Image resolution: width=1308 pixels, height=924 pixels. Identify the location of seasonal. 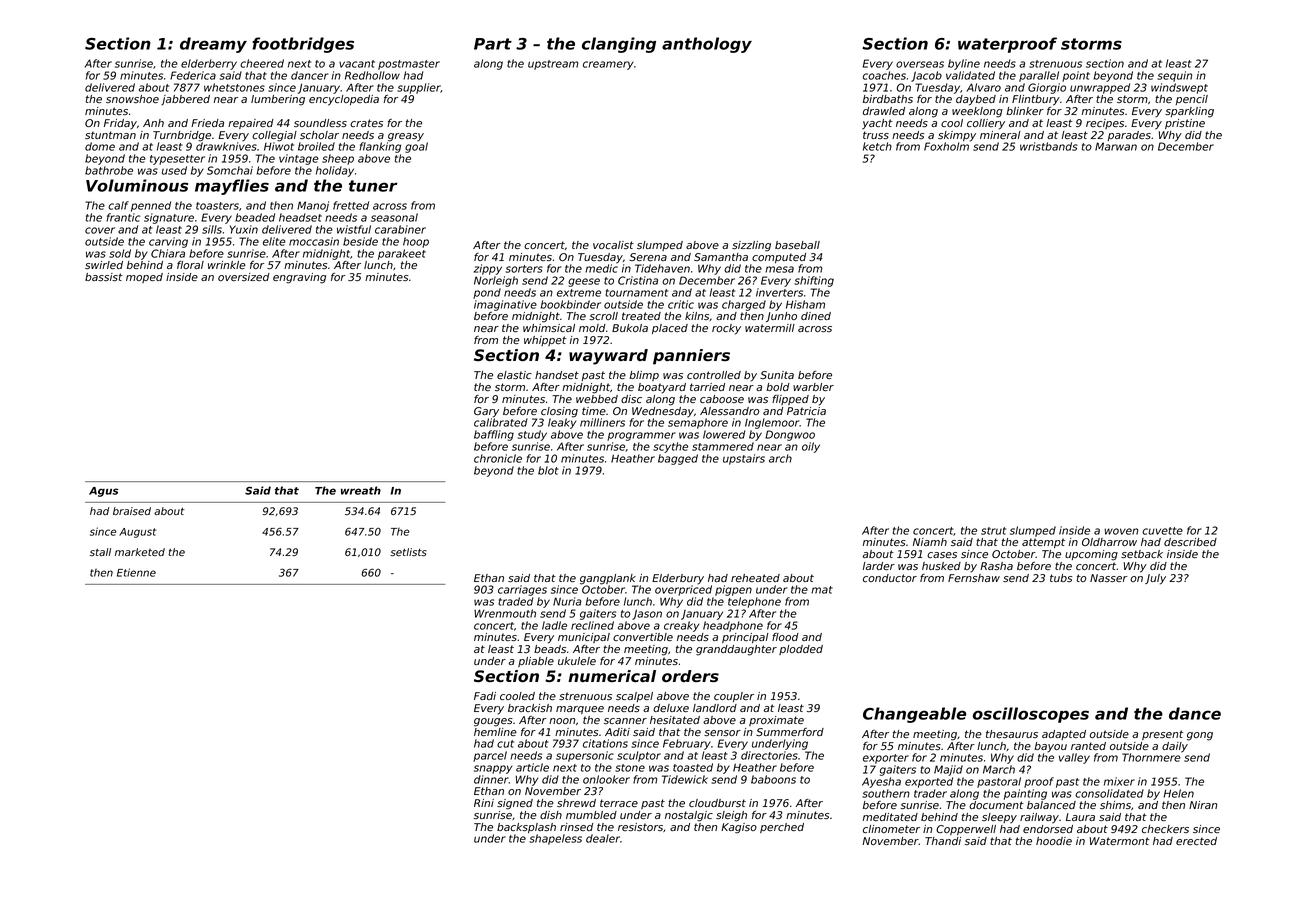
(394, 217).
